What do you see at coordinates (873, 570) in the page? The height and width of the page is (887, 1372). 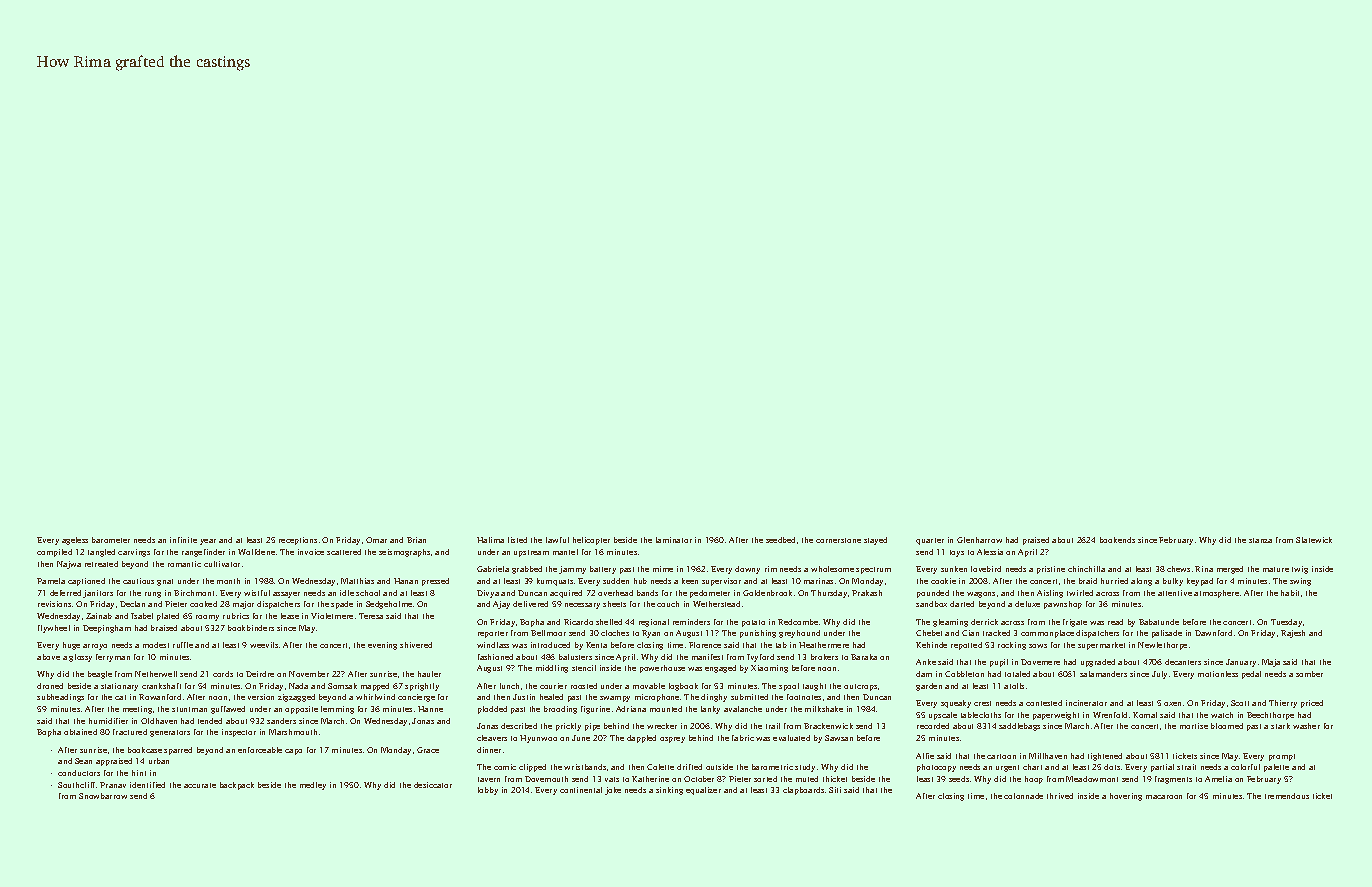 I see `spectrum` at bounding box center [873, 570].
